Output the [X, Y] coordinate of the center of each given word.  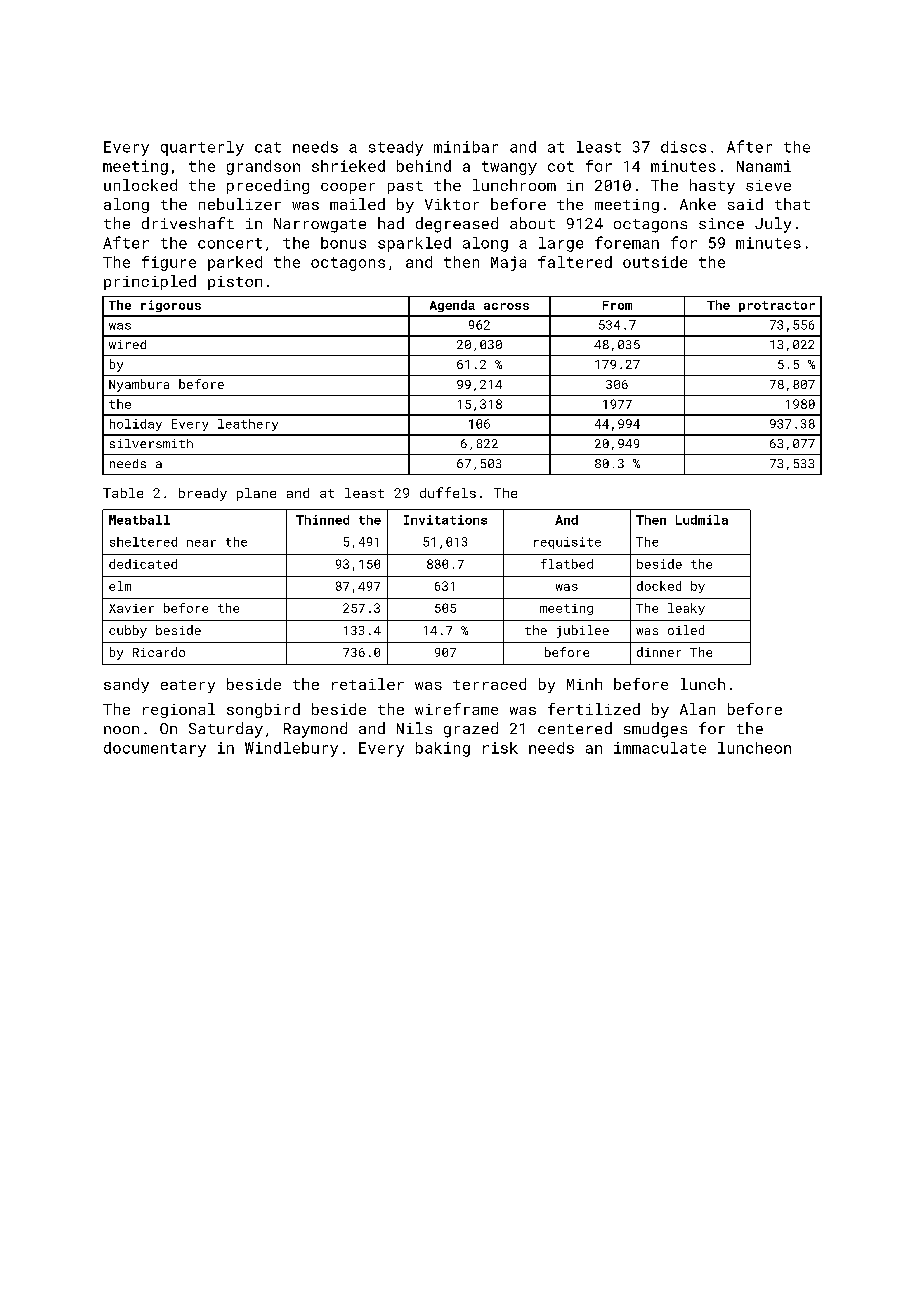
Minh [584, 684]
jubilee [583, 631]
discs [683, 147]
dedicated [143, 564]
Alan [697, 709]
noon [121, 730]
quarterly [202, 148]
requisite [567, 543]
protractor [777, 306]
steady [396, 148]
